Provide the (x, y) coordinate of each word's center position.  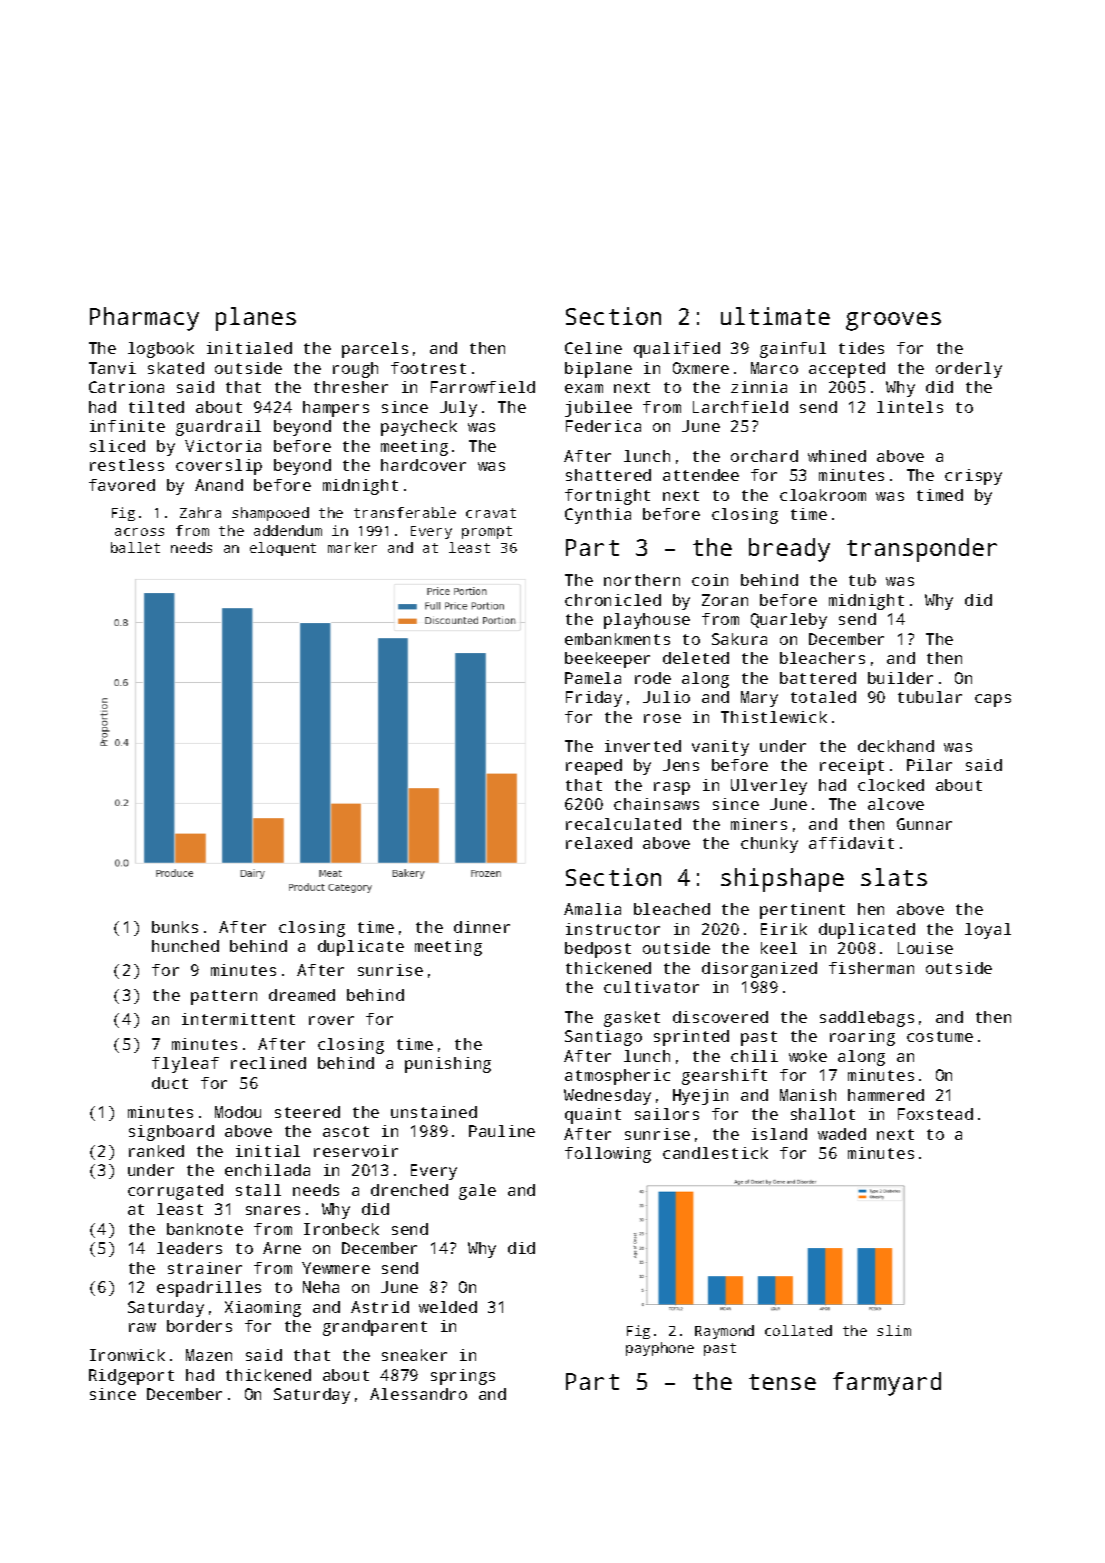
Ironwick (127, 1355)
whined (837, 456)
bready (789, 550)
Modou (238, 1112)
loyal (988, 931)
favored (122, 485)
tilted (156, 407)
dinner (482, 927)
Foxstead (935, 1114)
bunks (175, 927)
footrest (428, 368)
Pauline (502, 1131)
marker (352, 547)
